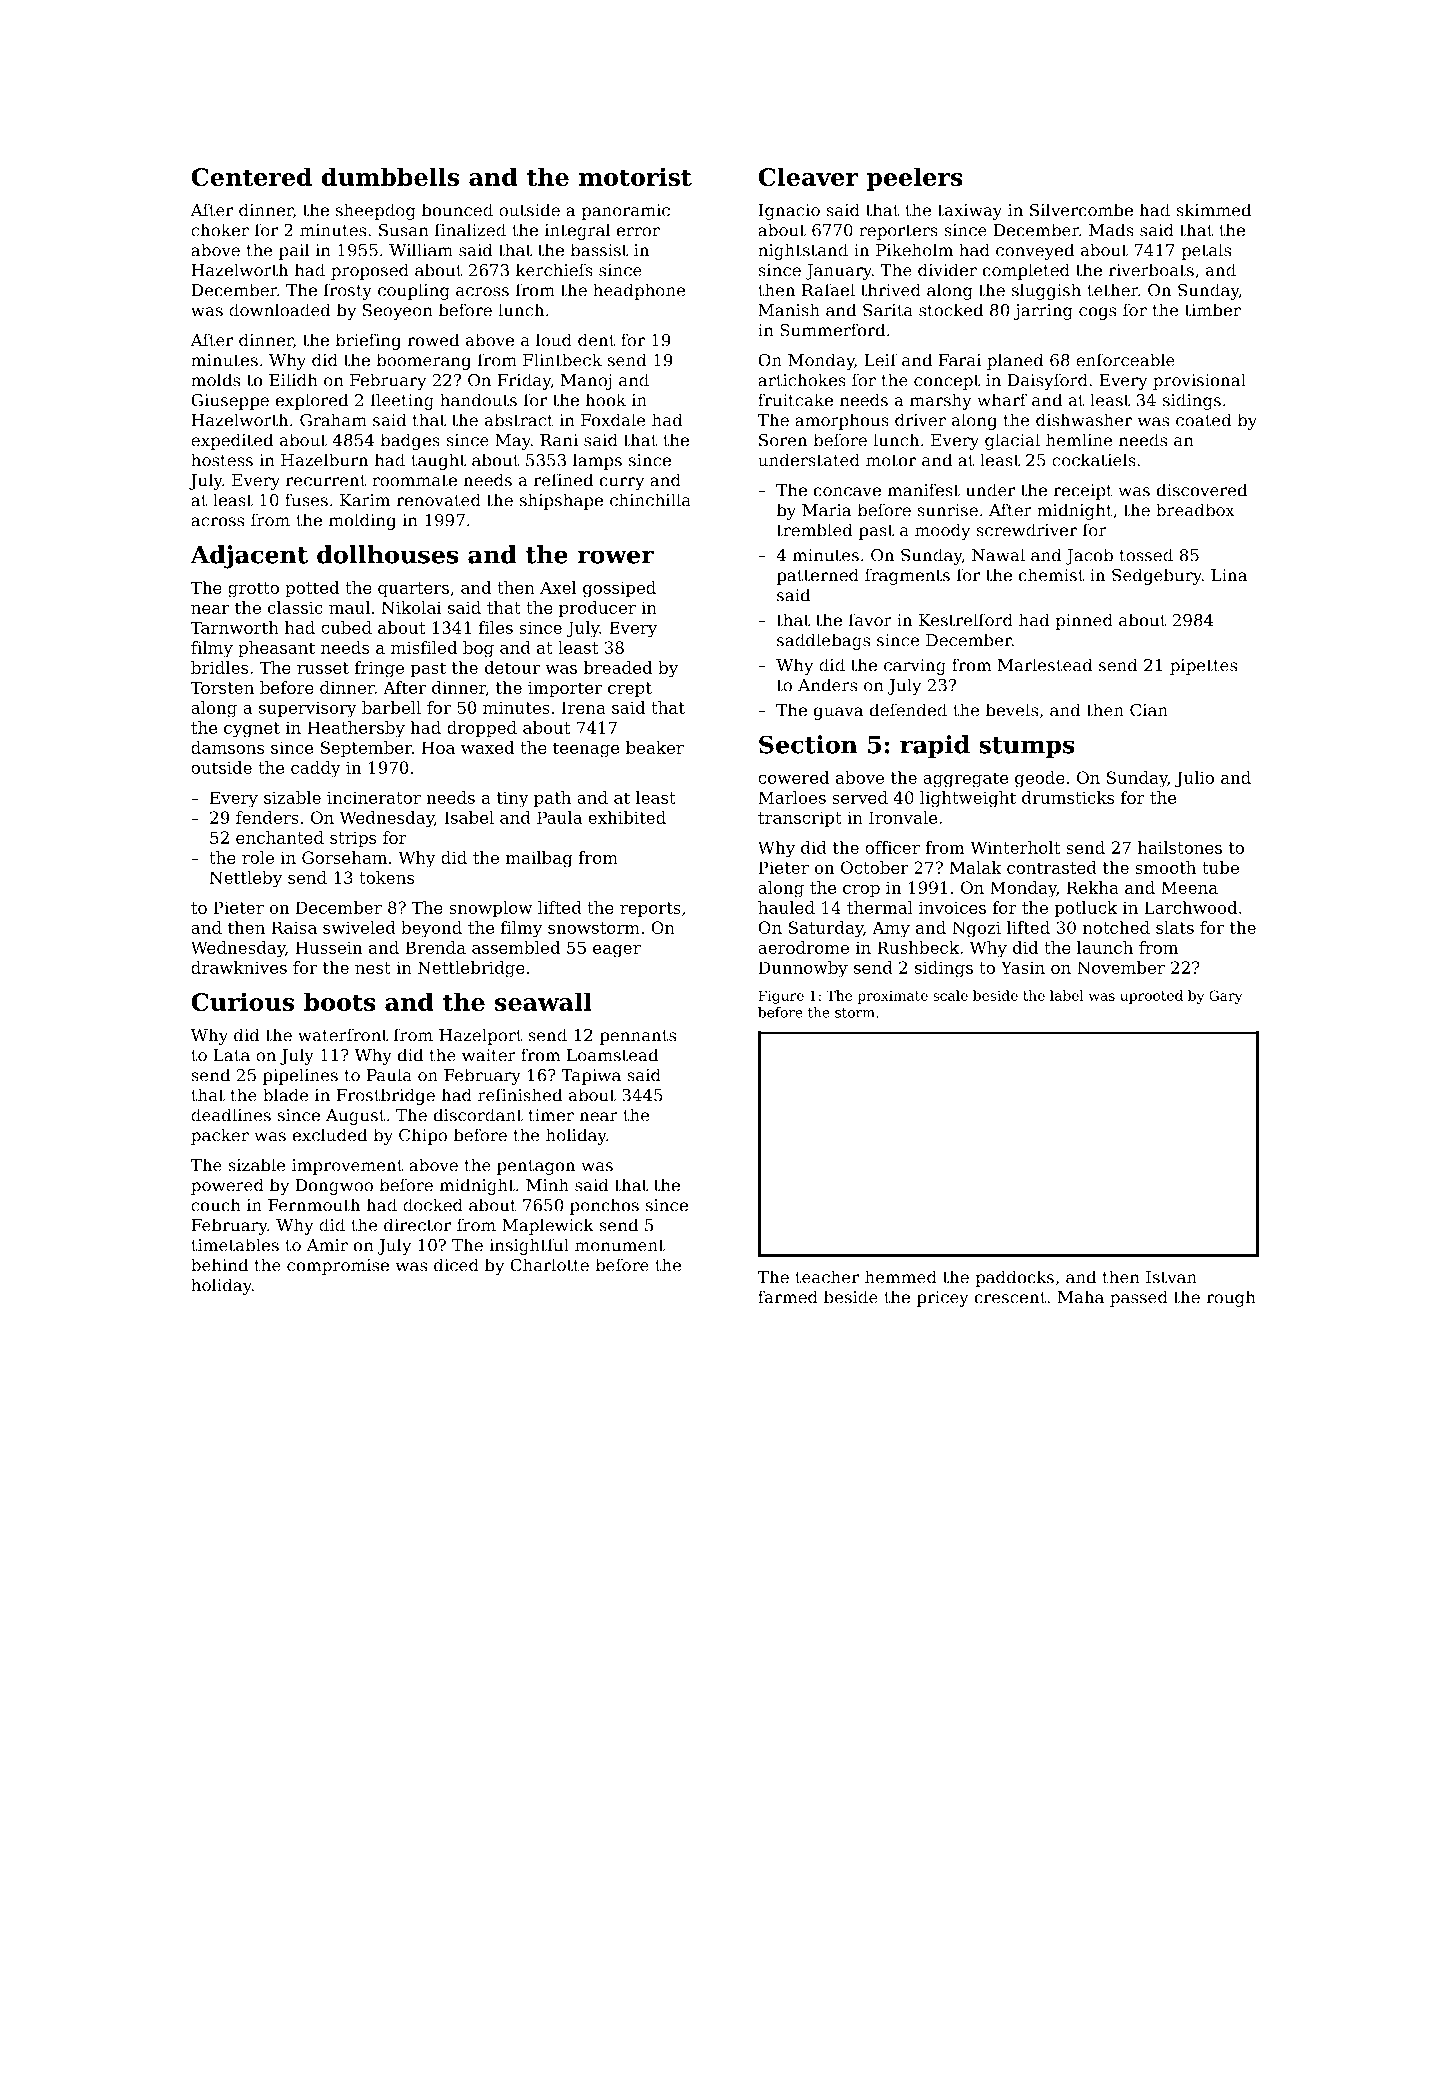 The image size is (1450, 2100). Describe the element at coordinates (386, 877) in the screenshot. I see `tokens` at that location.
